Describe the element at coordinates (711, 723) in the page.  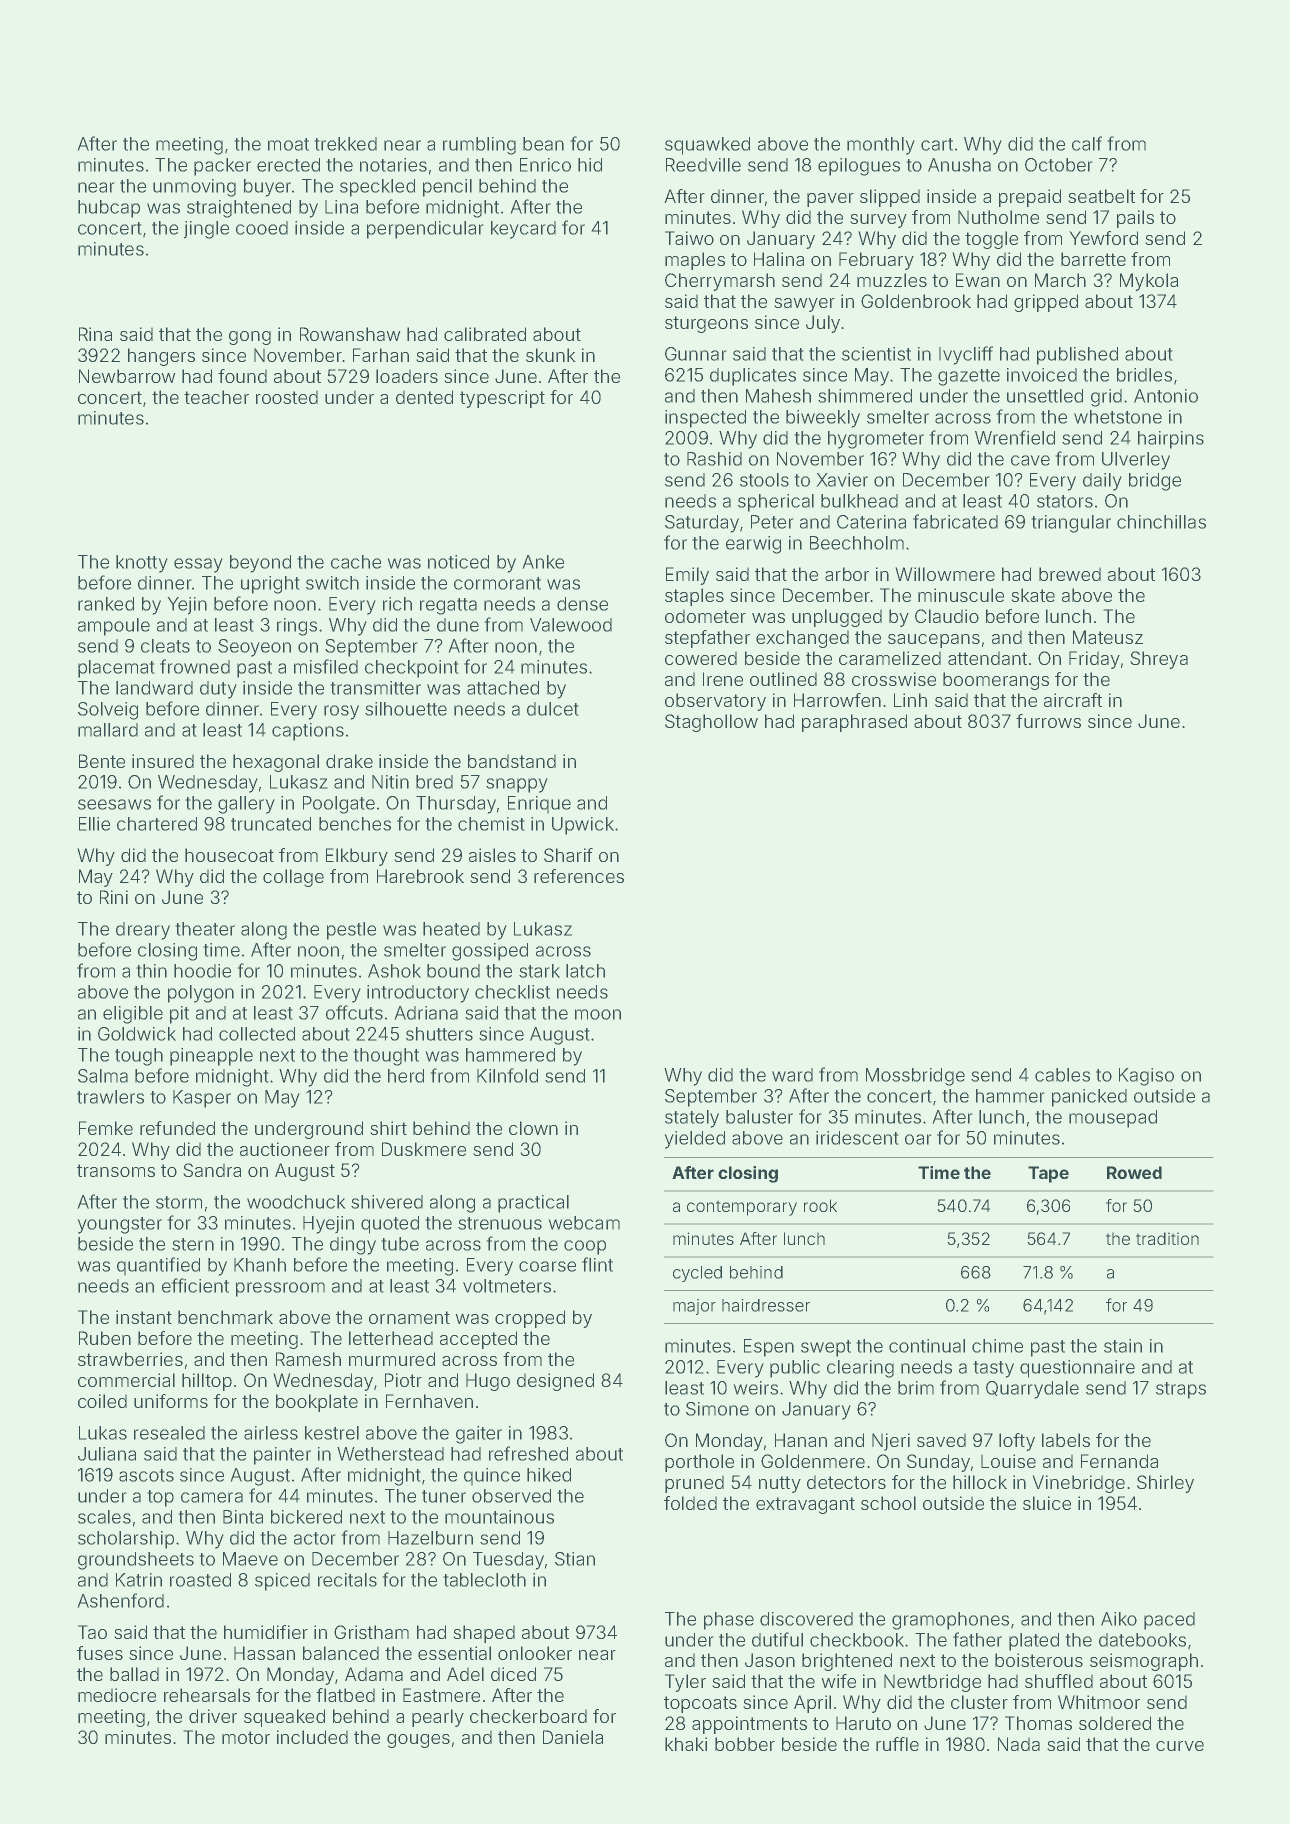
I see `Staghollow` at that location.
